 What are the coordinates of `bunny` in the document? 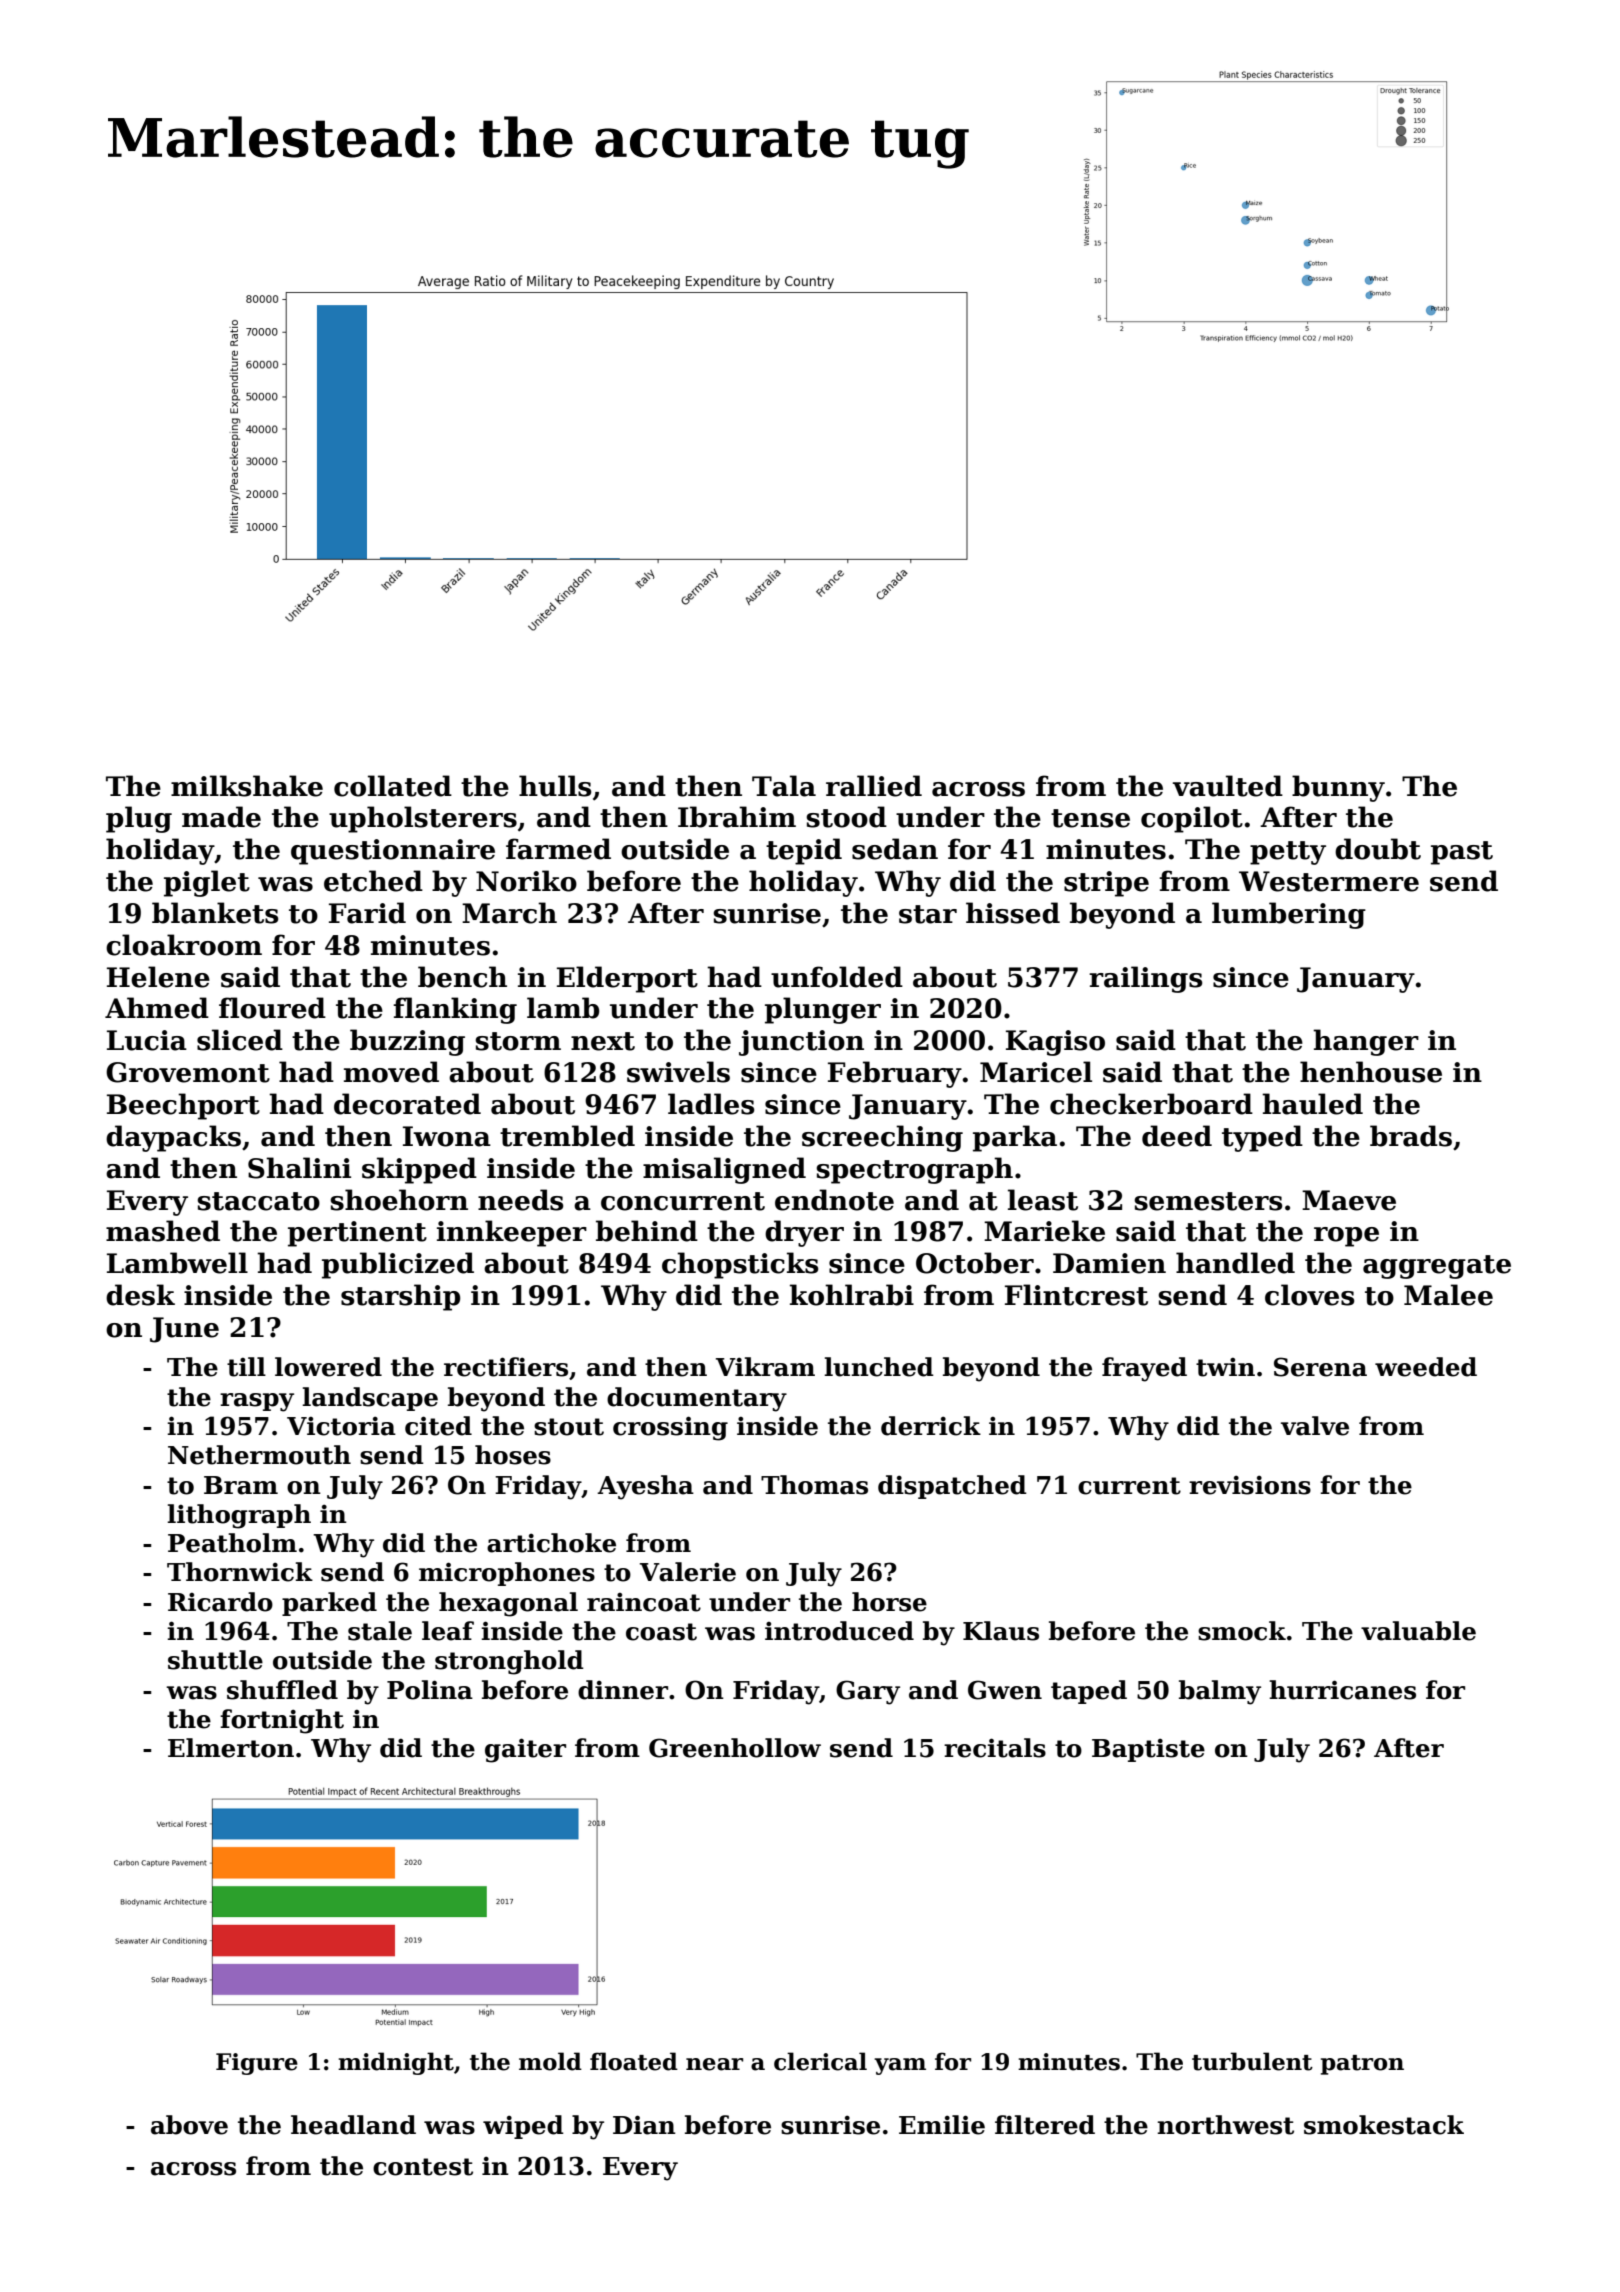 It's located at (1338, 788).
